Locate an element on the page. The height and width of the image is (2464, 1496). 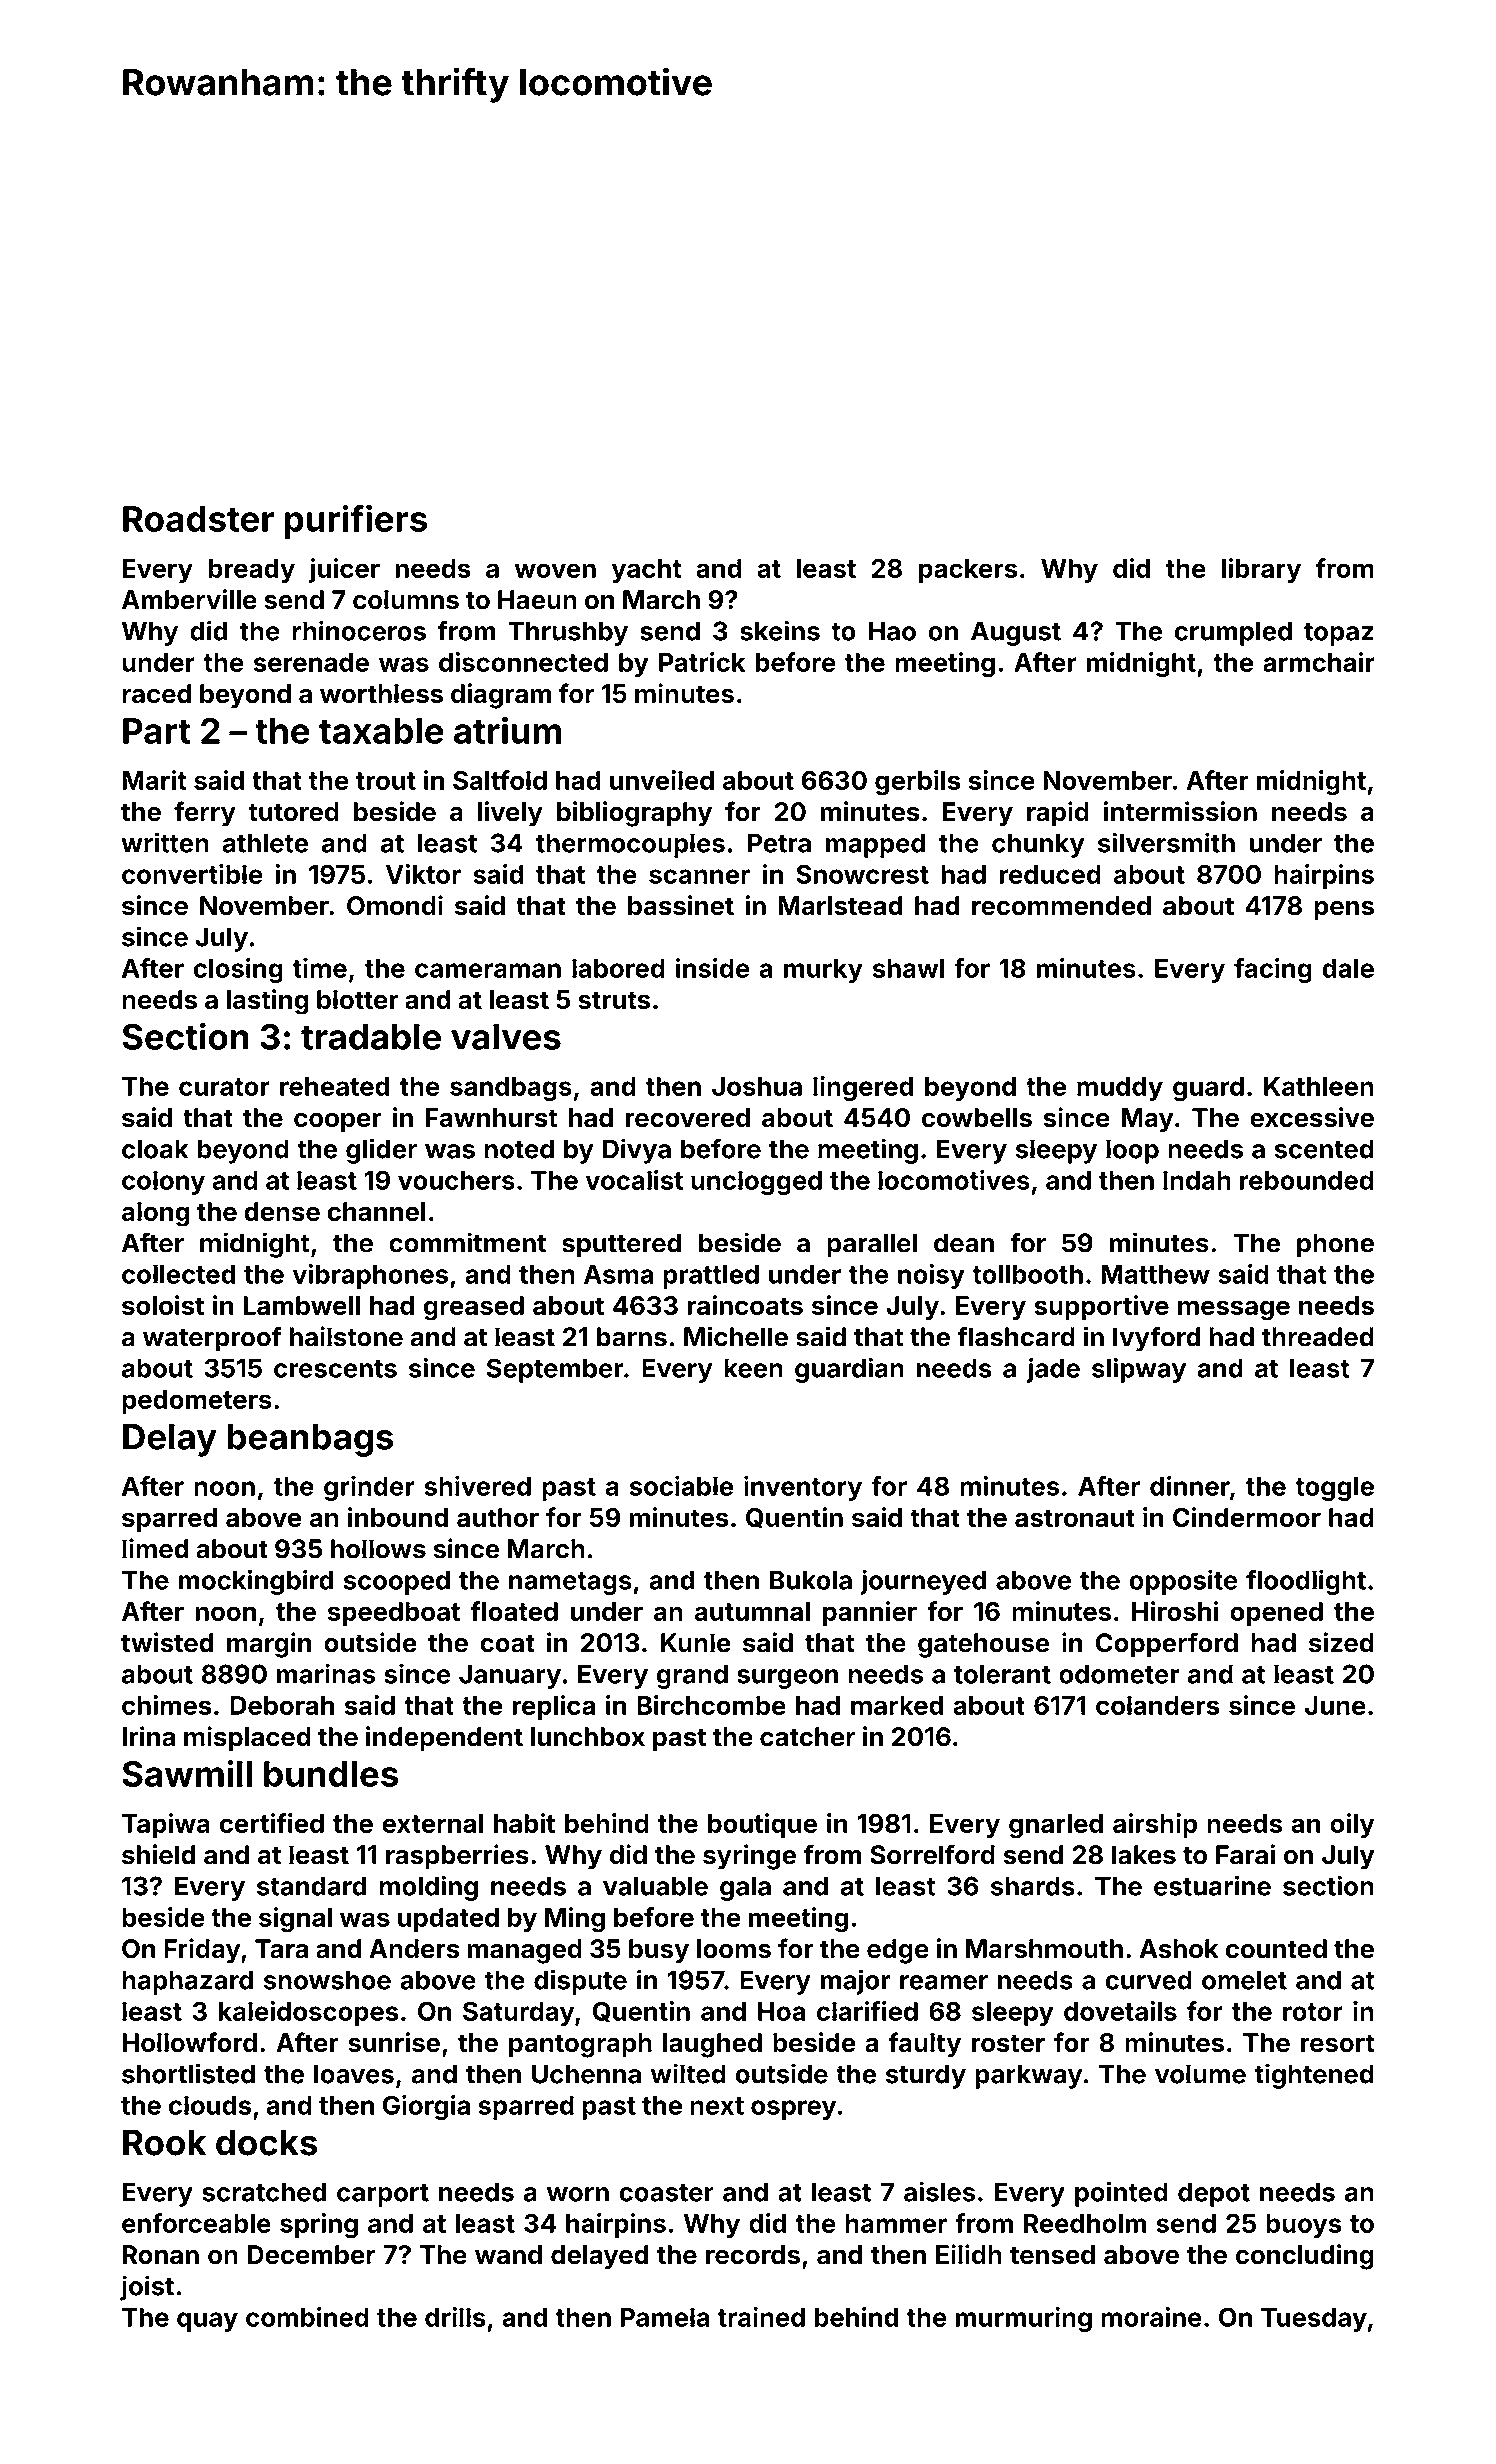
molding is located at coordinates (428, 1888).
